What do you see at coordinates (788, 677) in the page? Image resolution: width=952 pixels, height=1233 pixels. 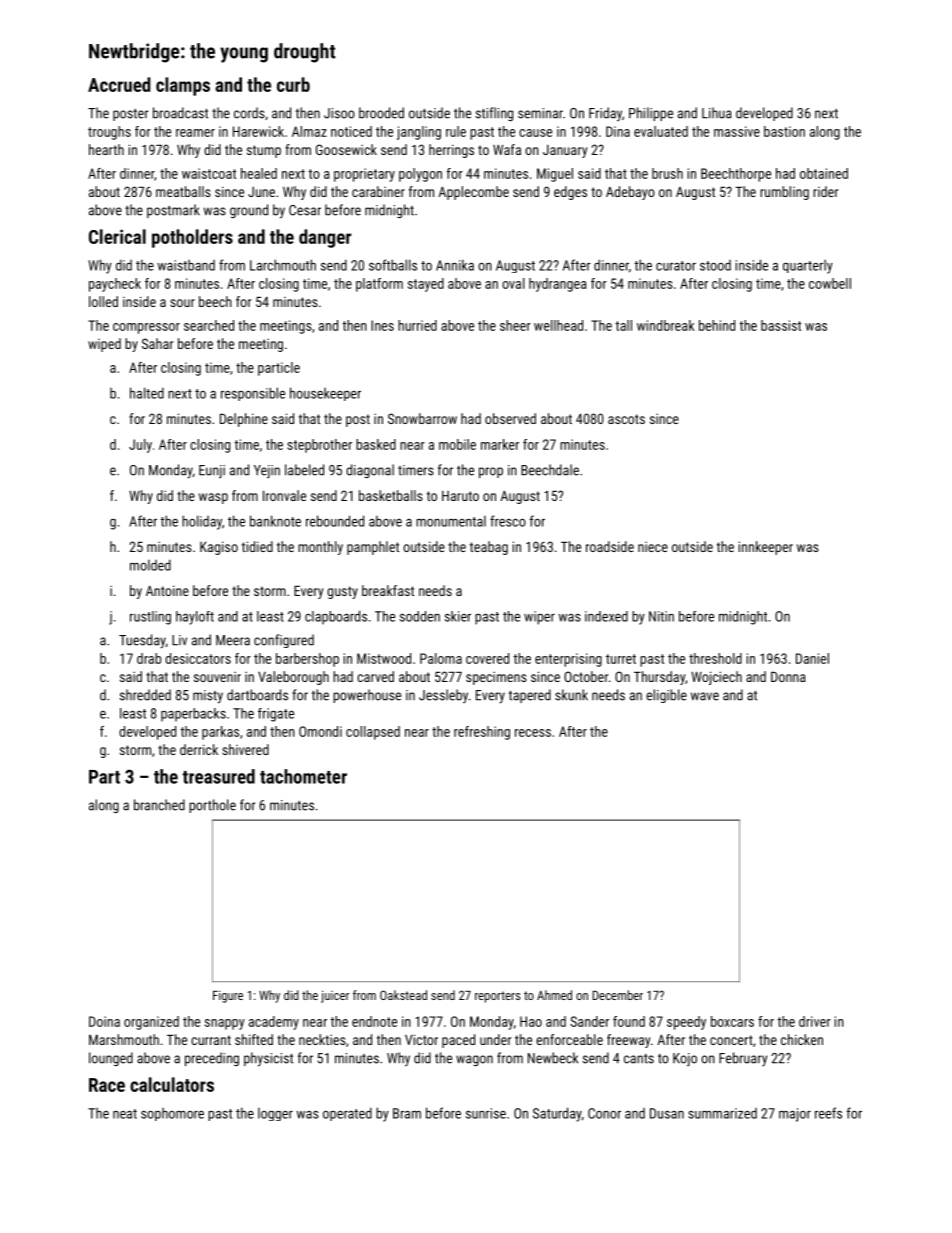 I see `Donna` at bounding box center [788, 677].
